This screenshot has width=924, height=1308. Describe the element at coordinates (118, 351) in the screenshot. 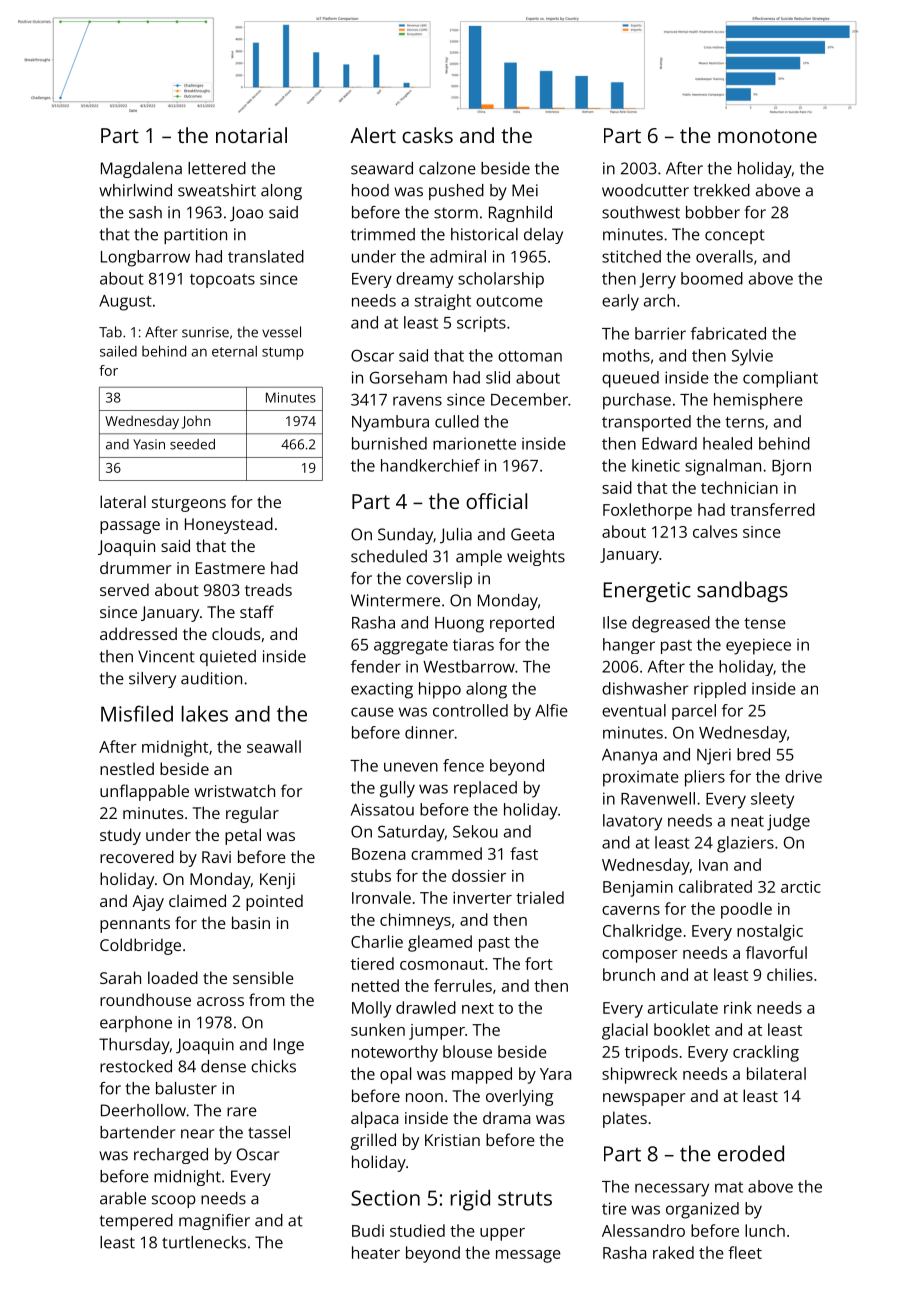

I see `sailed` at that location.
